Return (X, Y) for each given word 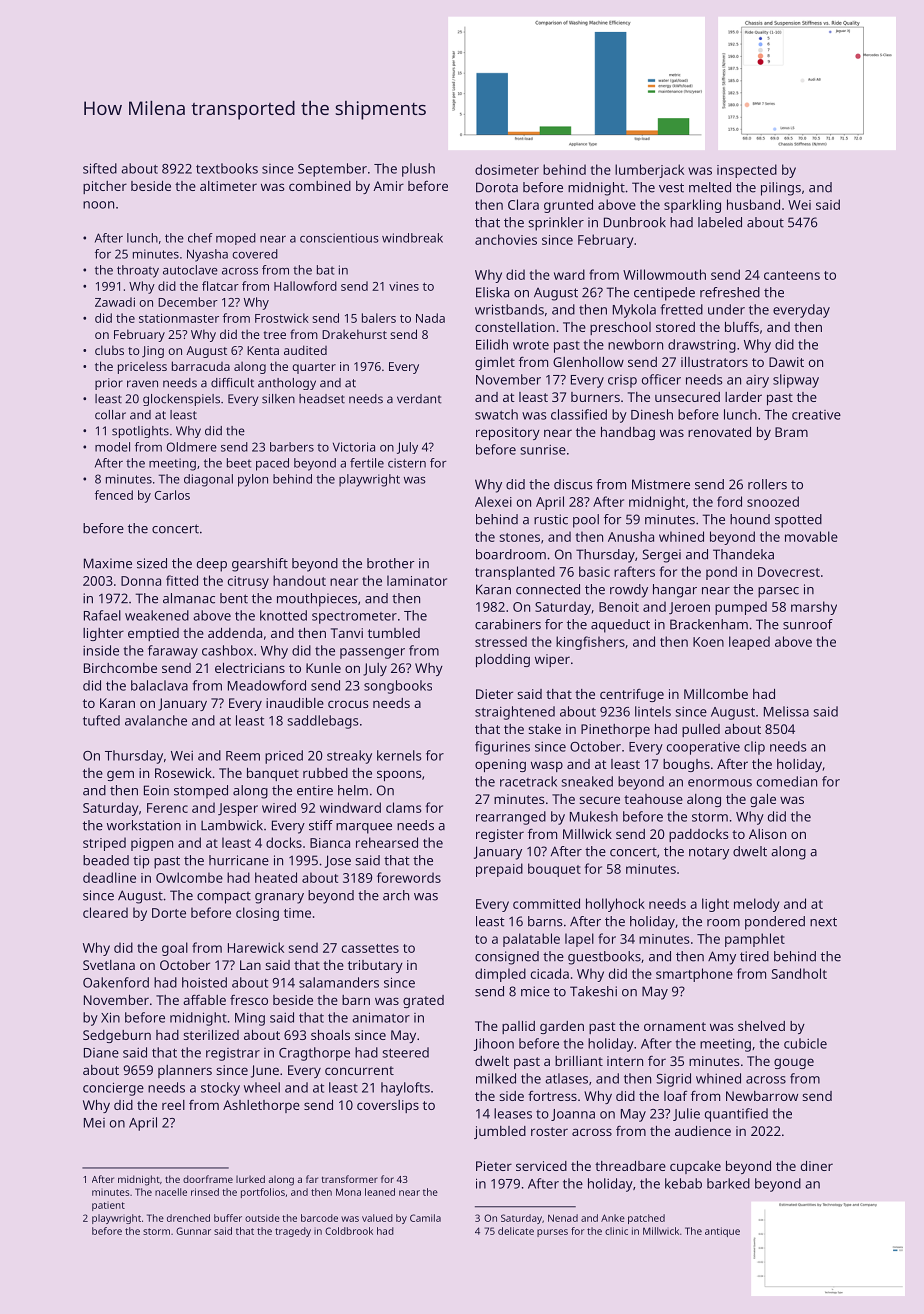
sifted (100, 168)
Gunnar (193, 1231)
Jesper (238, 809)
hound (750, 519)
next (823, 922)
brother (391, 563)
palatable (531, 940)
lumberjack (649, 171)
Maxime (108, 563)
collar (110, 415)
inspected (747, 171)
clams (404, 807)
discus (573, 484)
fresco (249, 1000)
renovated (719, 432)
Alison (767, 834)
